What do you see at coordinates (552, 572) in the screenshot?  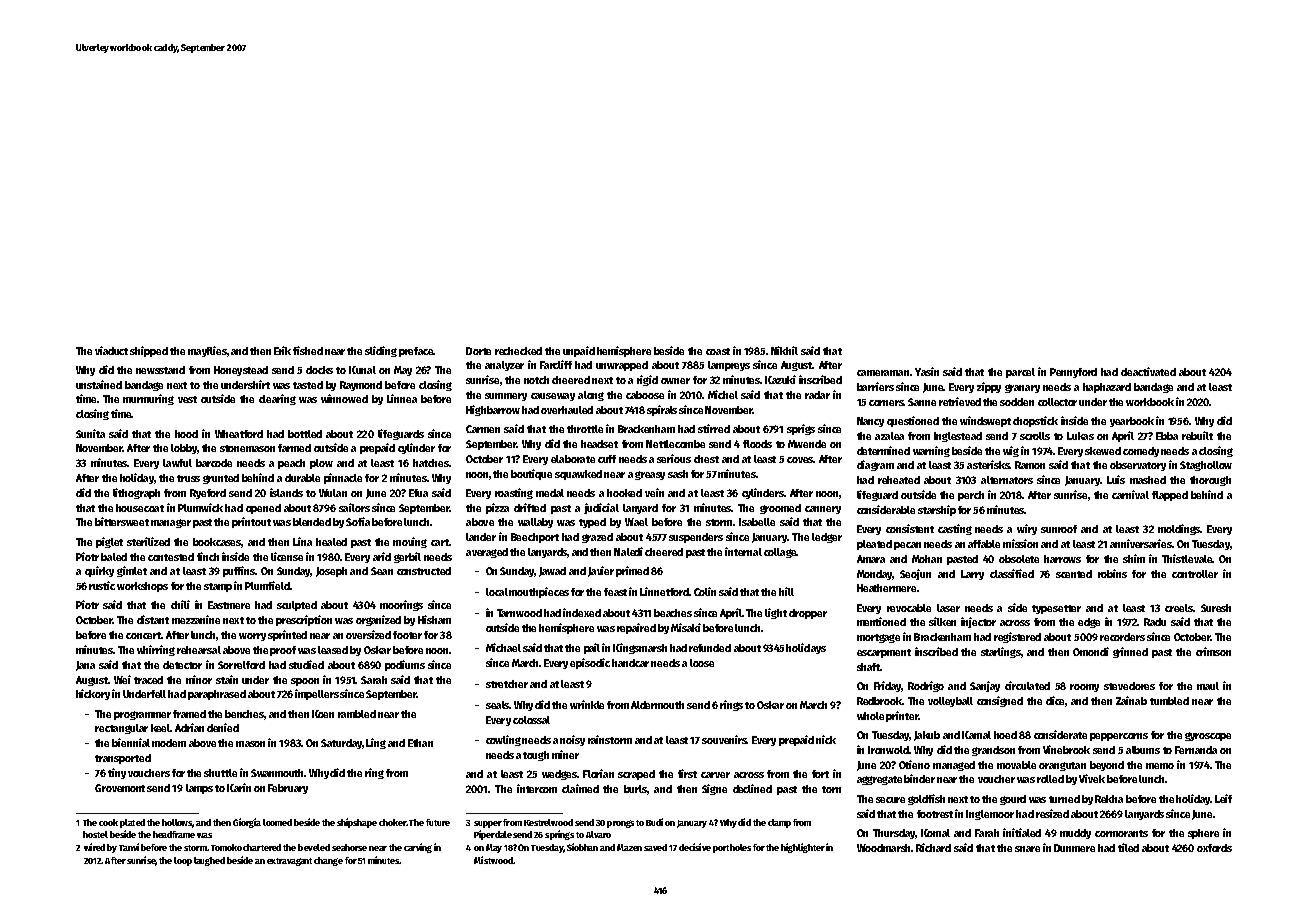 I see `Jawad` at bounding box center [552, 572].
